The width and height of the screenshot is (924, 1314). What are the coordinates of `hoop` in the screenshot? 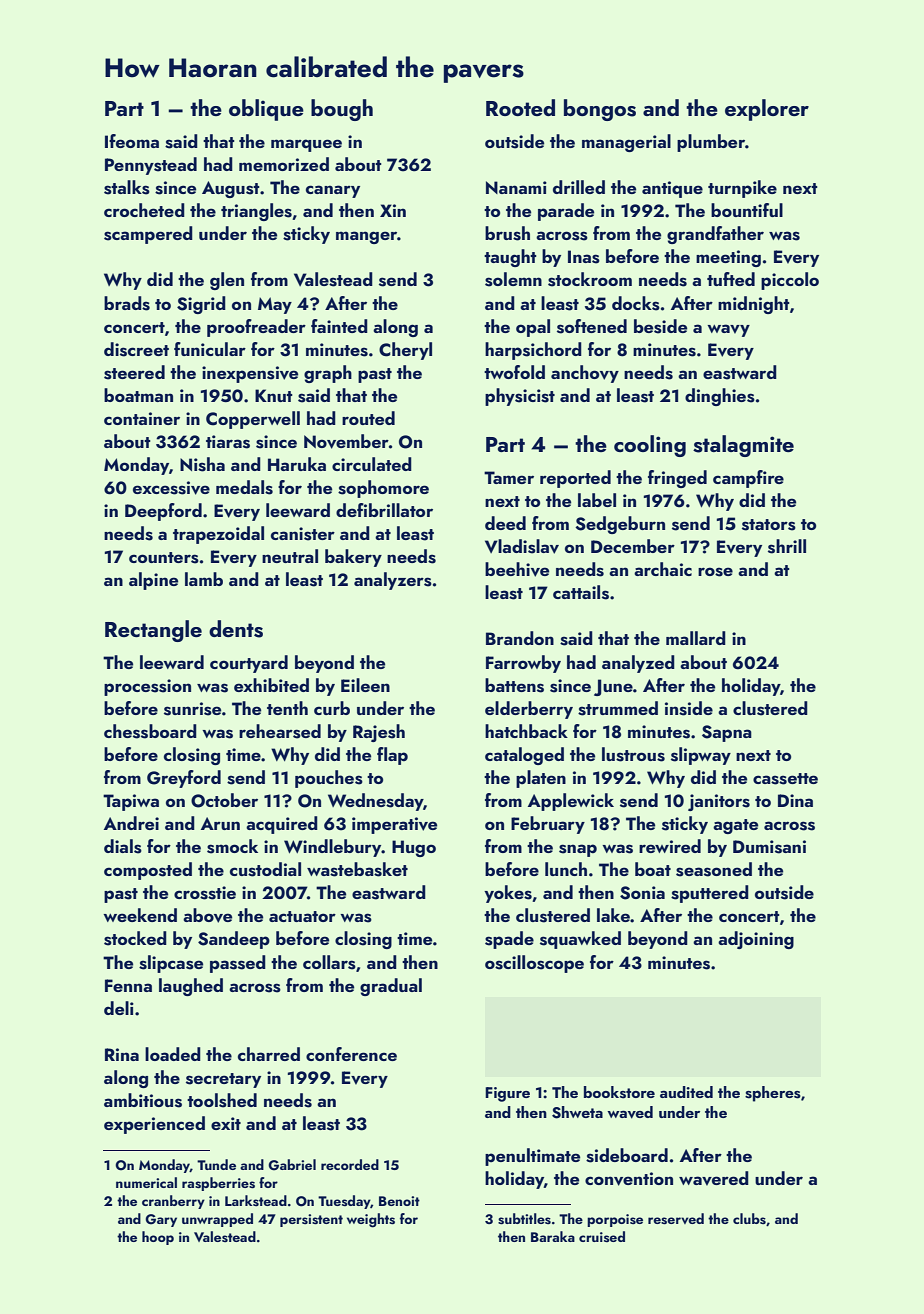 It's located at (158, 1238).
